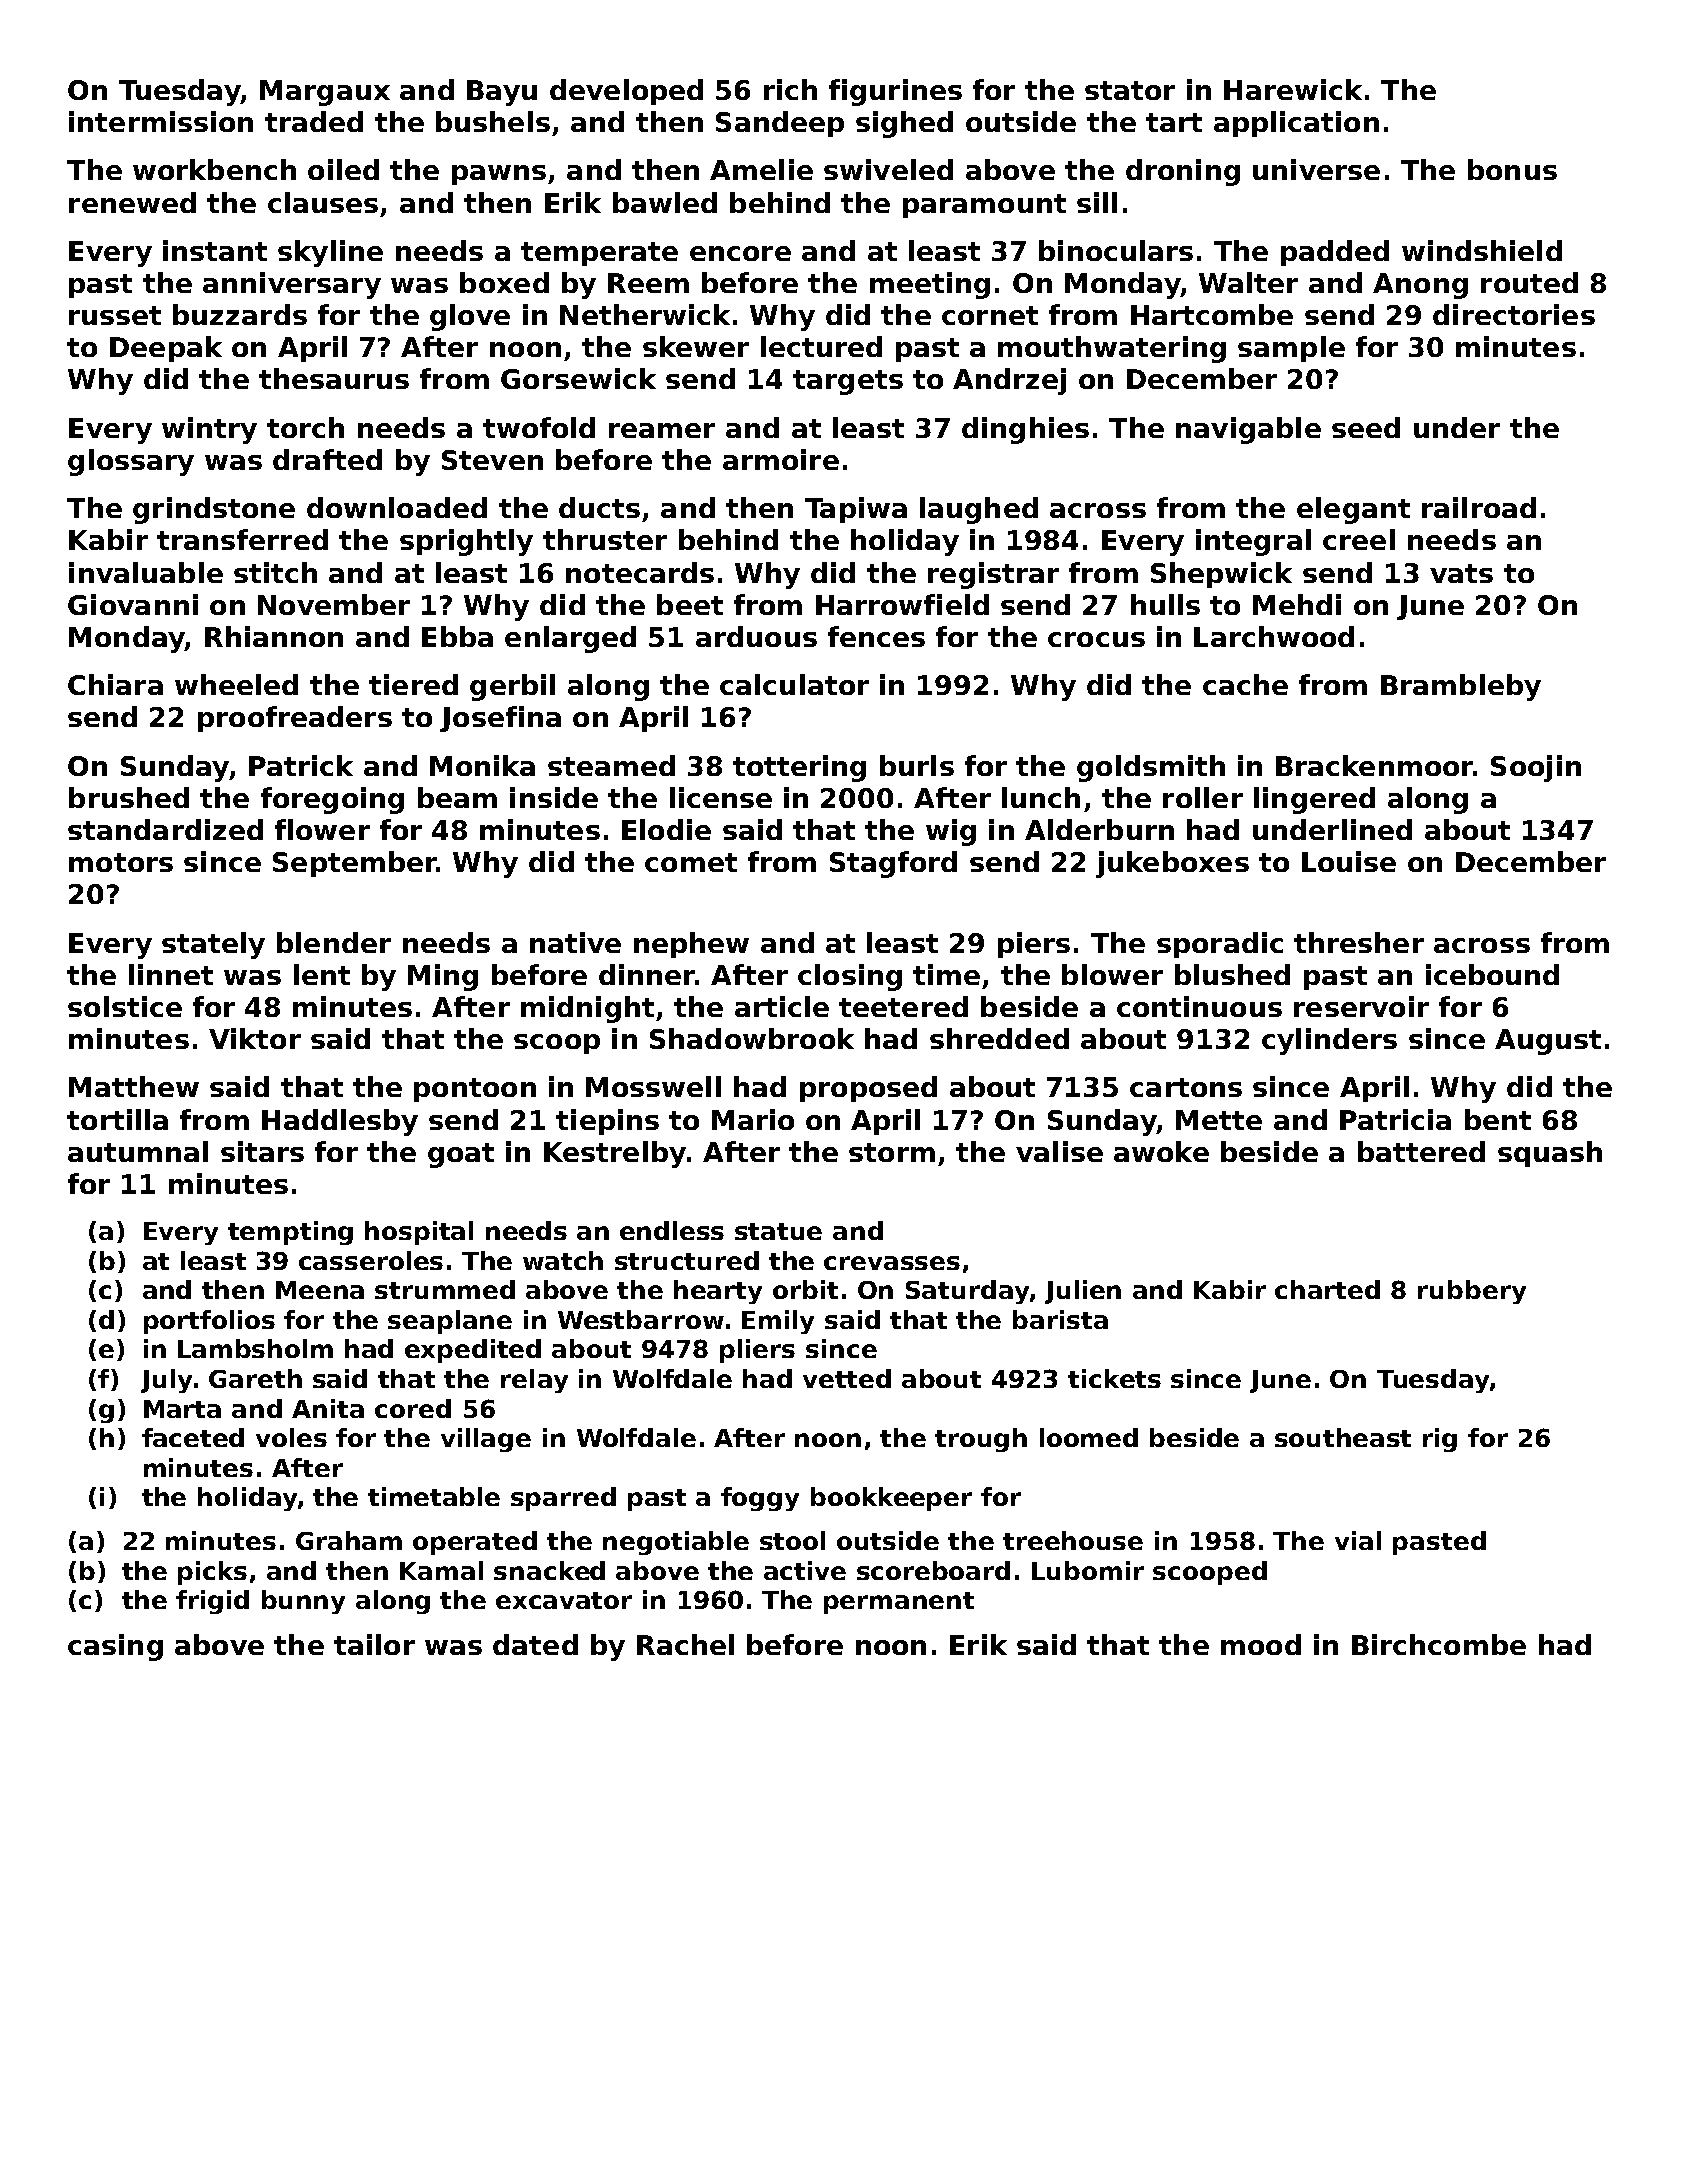 This screenshot has height=2178, width=1683. I want to click on Ming, so click(443, 977).
